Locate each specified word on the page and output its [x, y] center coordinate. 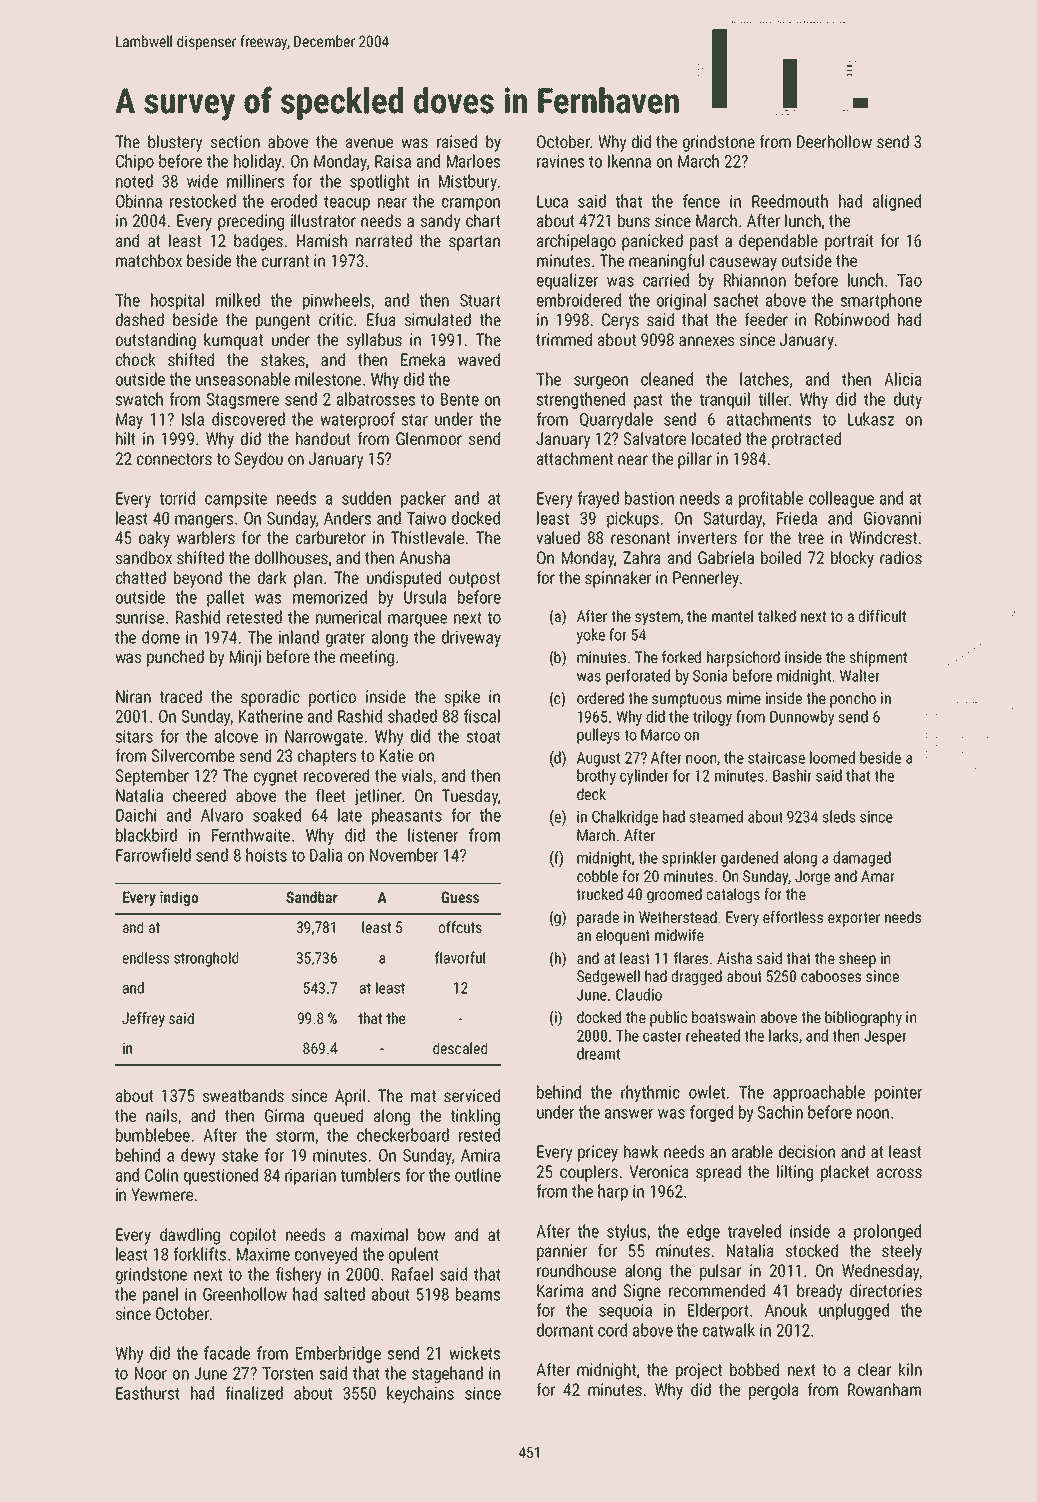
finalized [254, 1393]
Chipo [135, 162]
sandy [440, 222]
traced [180, 696]
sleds [839, 816]
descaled [460, 1048]
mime [744, 698]
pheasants [407, 816]
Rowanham [884, 1389]
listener [433, 835]
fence [701, 201]
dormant [565, 1330]
